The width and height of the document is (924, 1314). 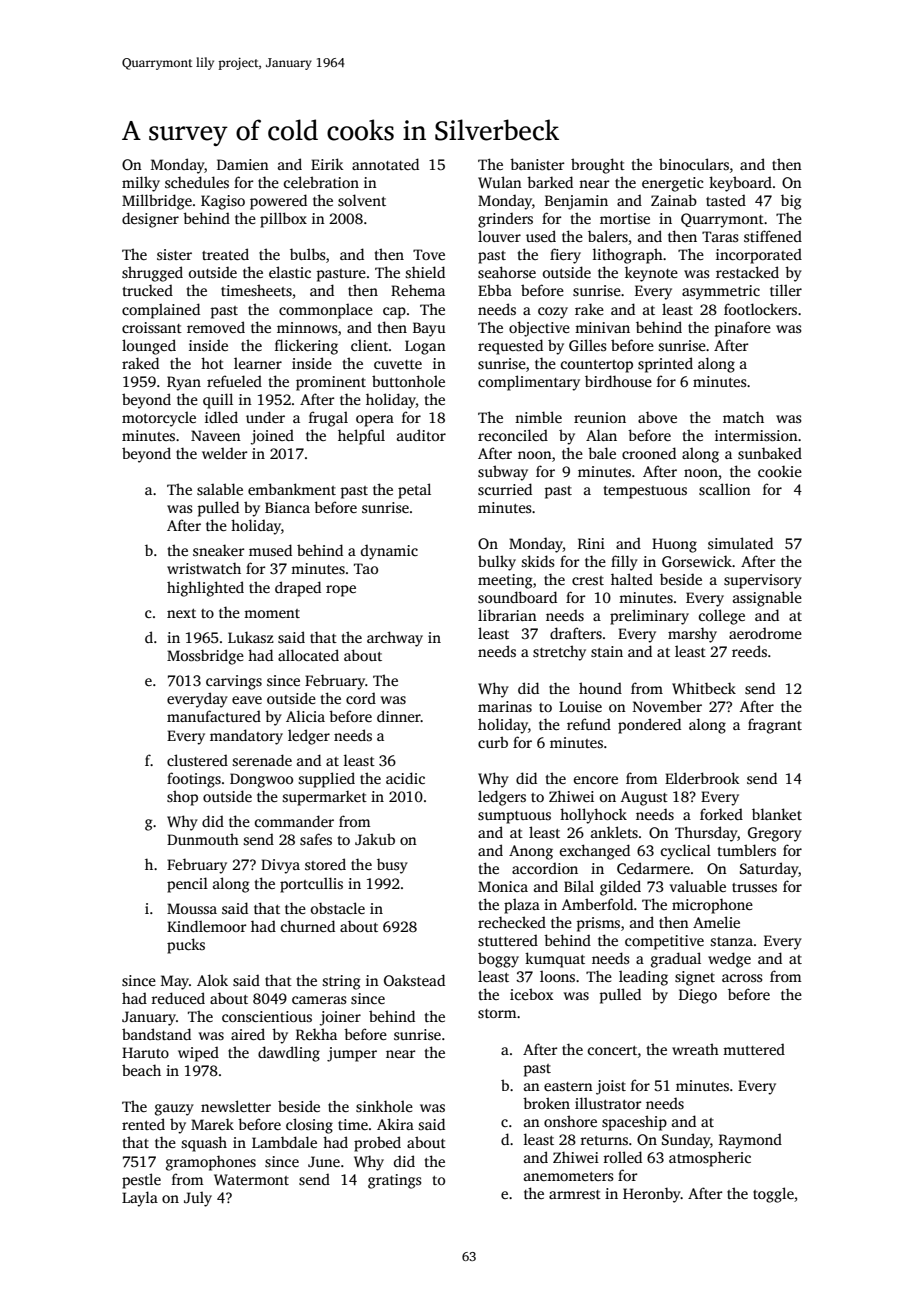 What do you see at coordinates (243, 164) in the document?
I see `Damien` at bounding box center [243, 164].
